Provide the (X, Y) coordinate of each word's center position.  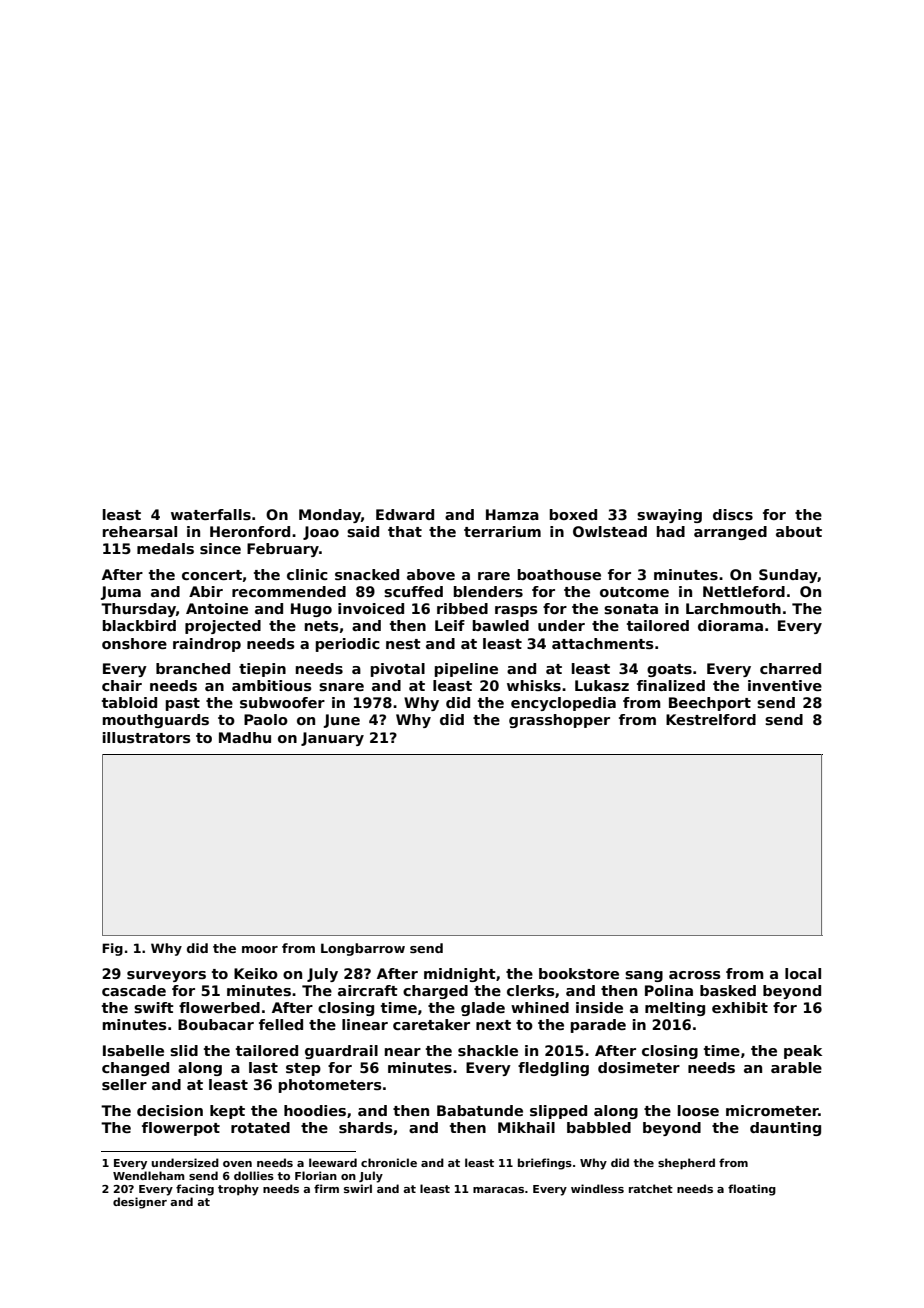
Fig (112, 949)
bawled (501, 625)
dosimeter (639, 1067)
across (695, 975)
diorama (730, 625)
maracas (498, 1190)
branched (193, 668)
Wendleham (149, 1175)
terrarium (502, 531)
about (799, 531)
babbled (599, 1127)
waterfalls (211, 514)
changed (135, 1069)
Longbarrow (363, 949)
